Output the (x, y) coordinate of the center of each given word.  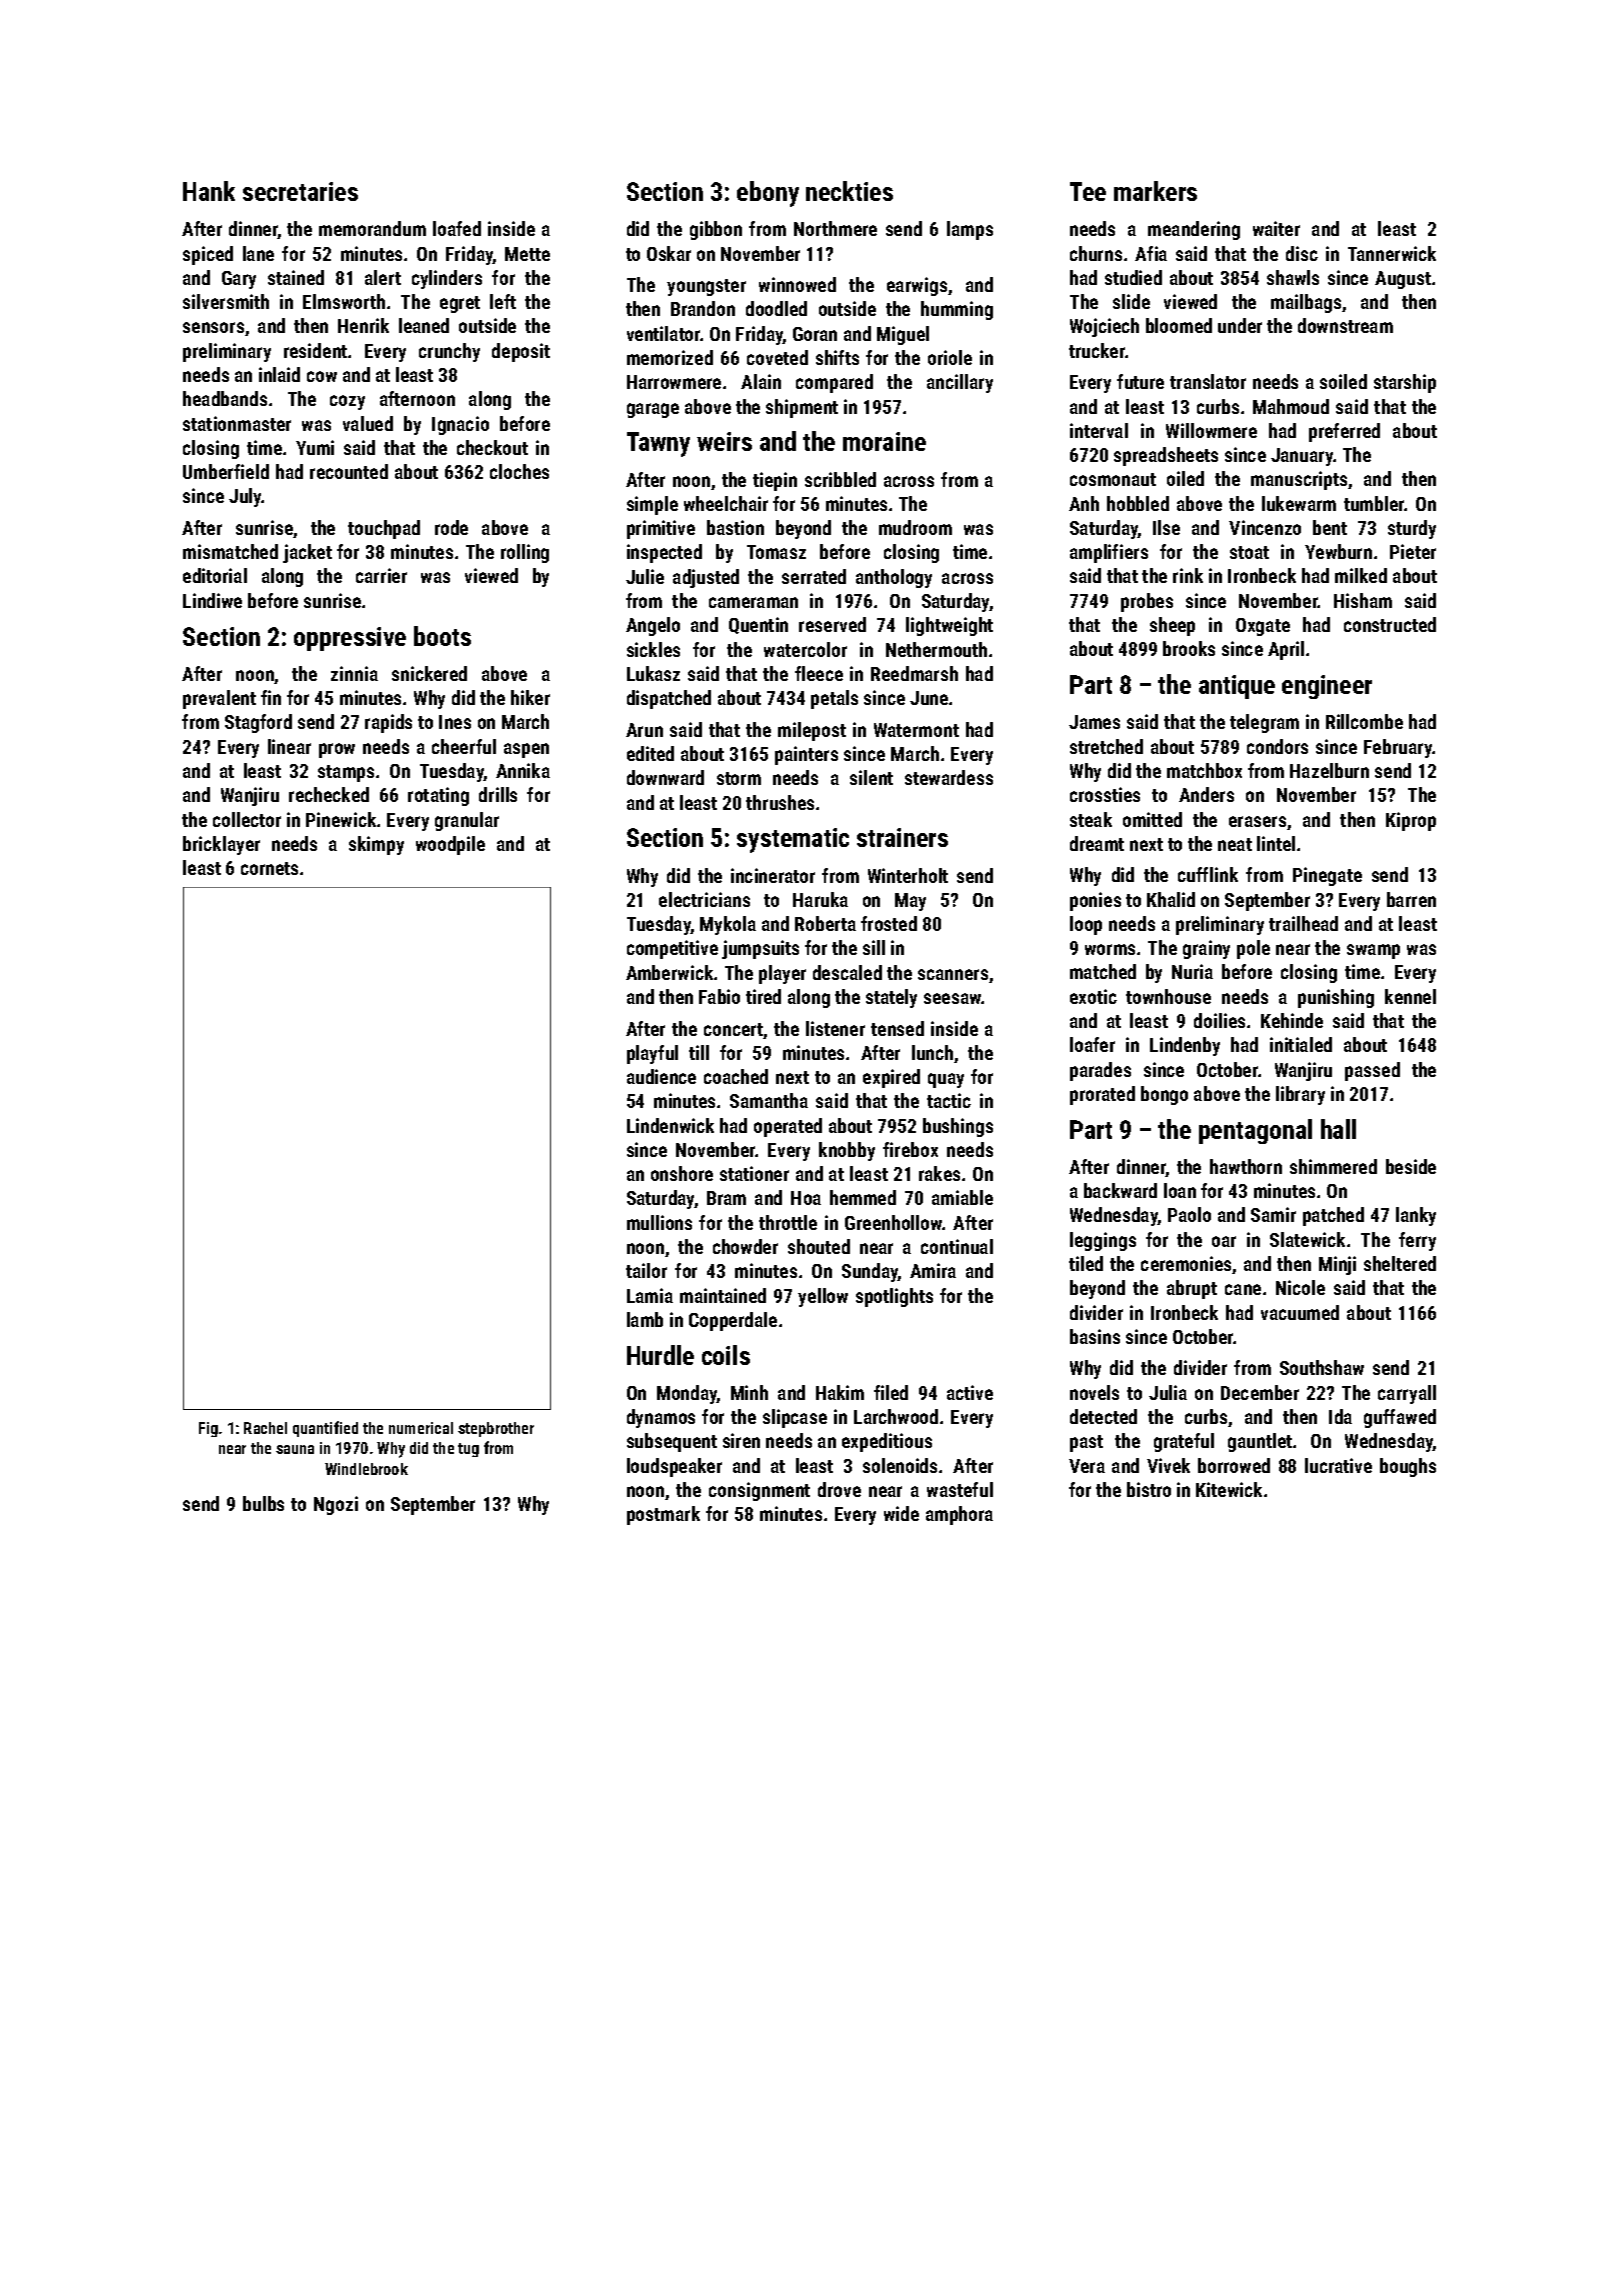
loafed (457, 228)
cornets (269, 868)
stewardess (949, 777)
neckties (849, 191)
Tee (1088, 191)
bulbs (263, 1503)
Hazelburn (1329, 770)
